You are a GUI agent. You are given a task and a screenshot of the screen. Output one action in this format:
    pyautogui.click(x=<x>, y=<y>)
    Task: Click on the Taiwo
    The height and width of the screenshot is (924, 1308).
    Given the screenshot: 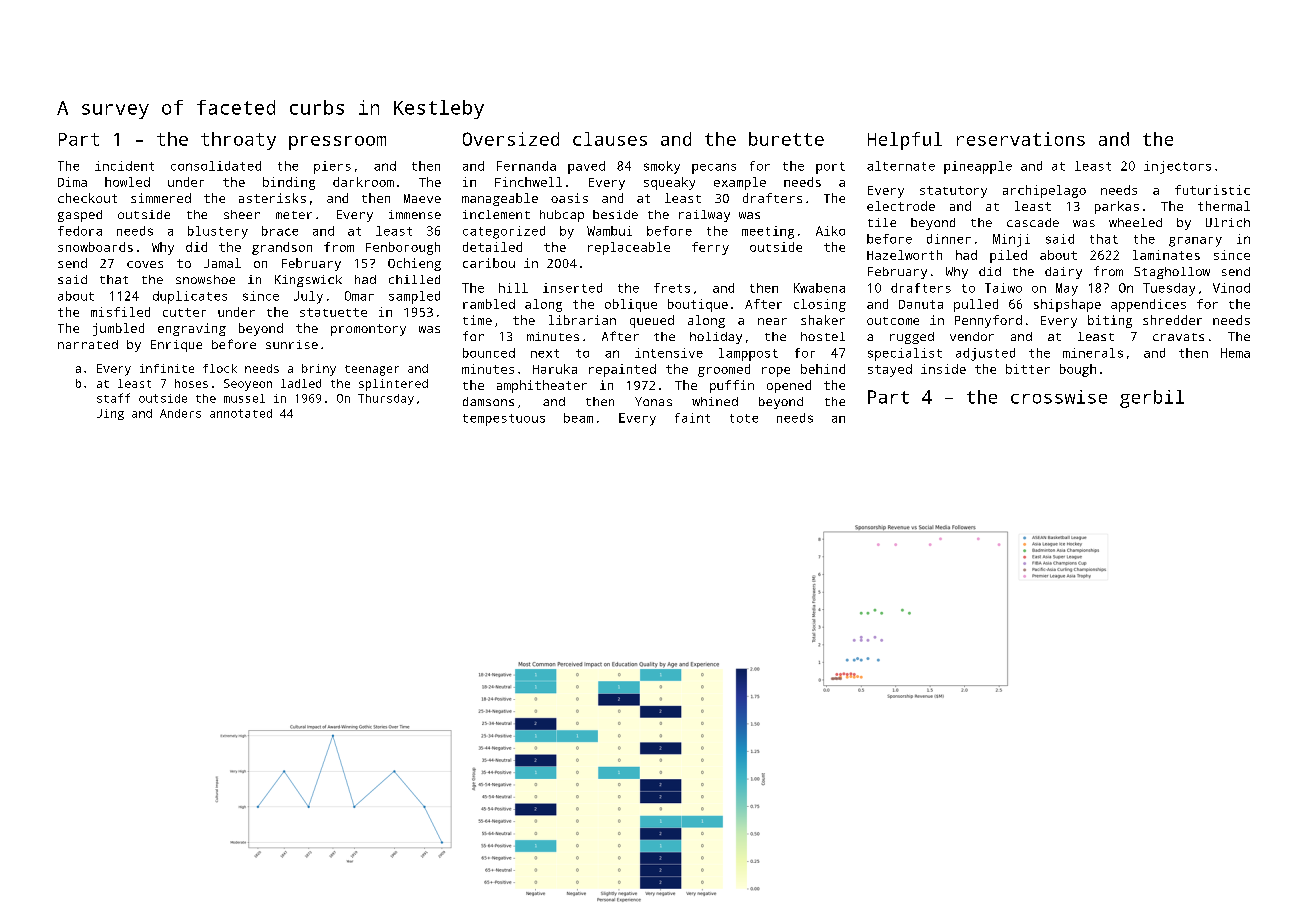 What is the action you would take?
    pyautogui.click(x=1003, y=288)
